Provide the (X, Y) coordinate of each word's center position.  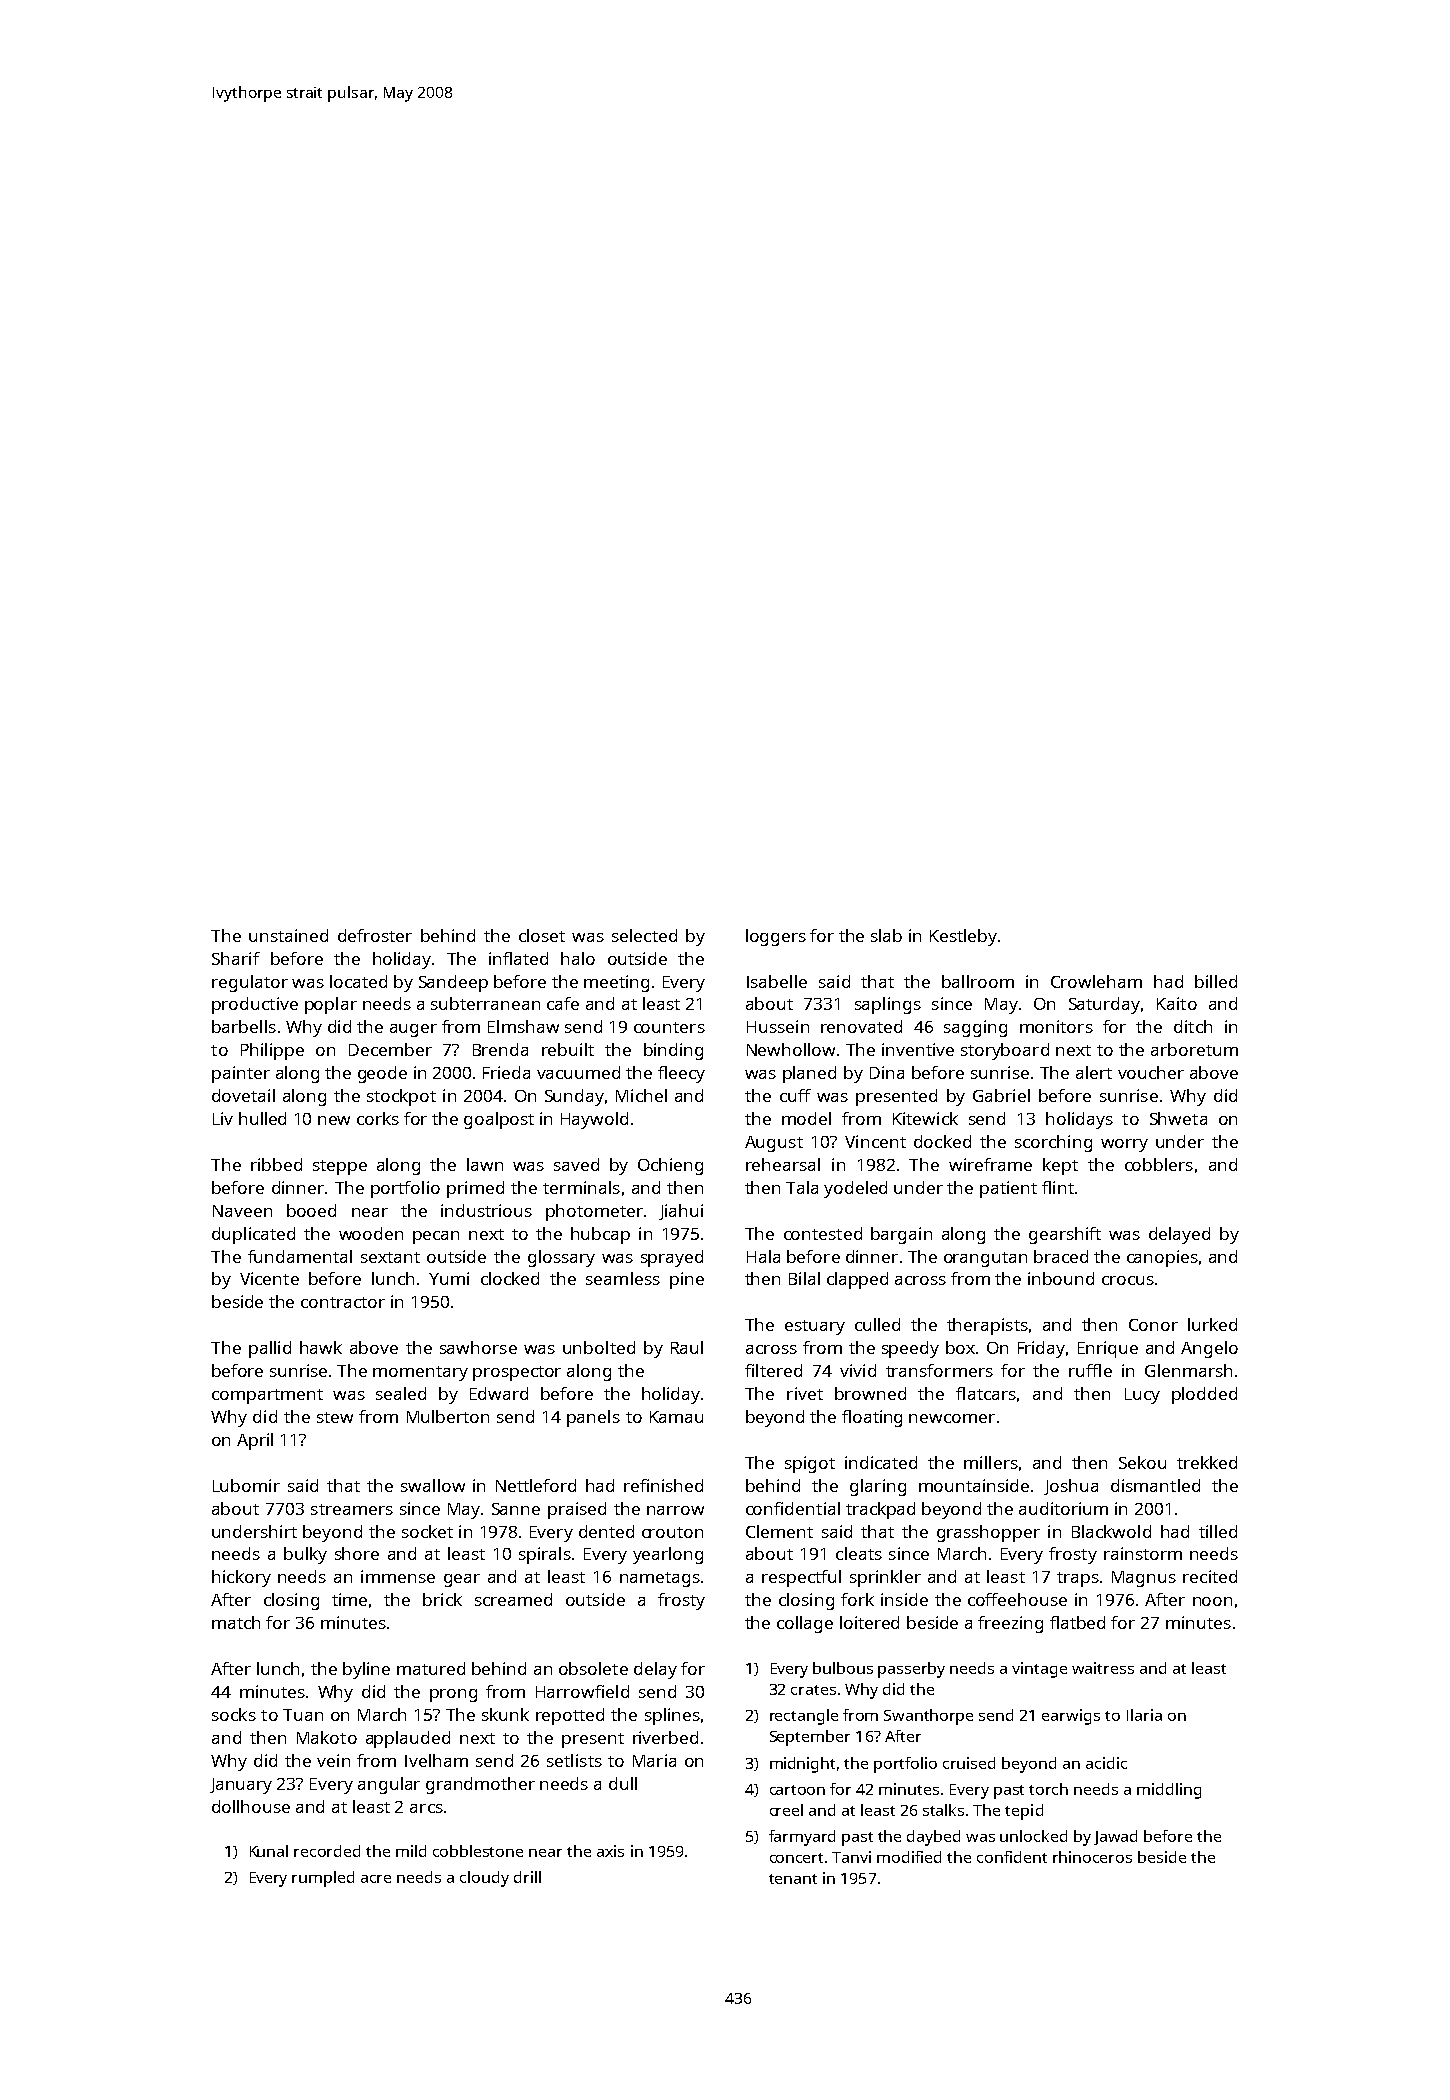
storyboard (1005, 1051)
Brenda (500, 1049)
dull (623, 1783)
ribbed (276, 1164)
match (236, 1622)
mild (411, 1851)
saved (576, 1164)
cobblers (1159, 1164)
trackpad (880, 1510)
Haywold (594, 1120)
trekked (1207, 1462)
